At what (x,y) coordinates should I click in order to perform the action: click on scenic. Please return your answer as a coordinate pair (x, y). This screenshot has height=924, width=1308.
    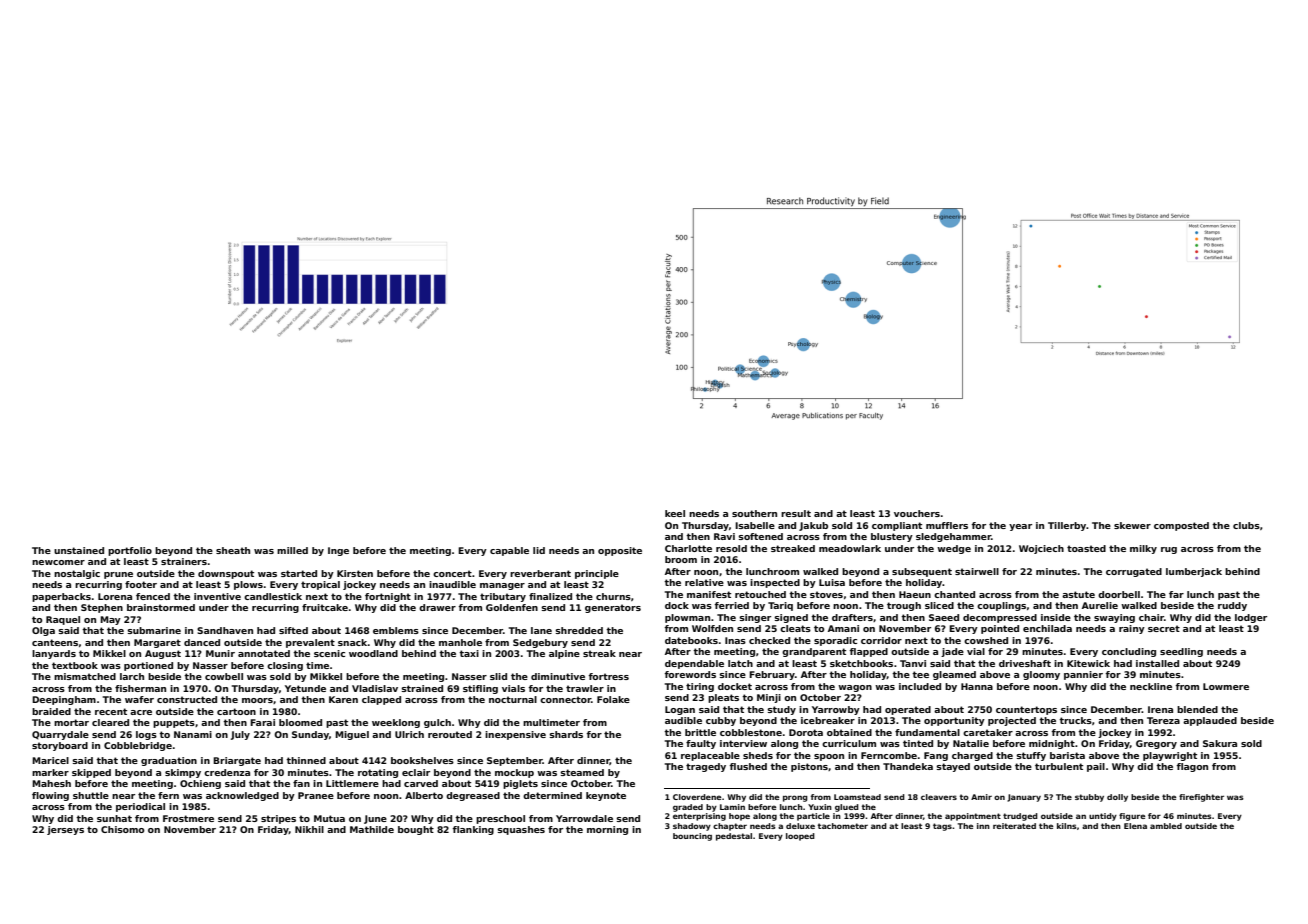
    Looking at the image, I should click on (329, 653).
